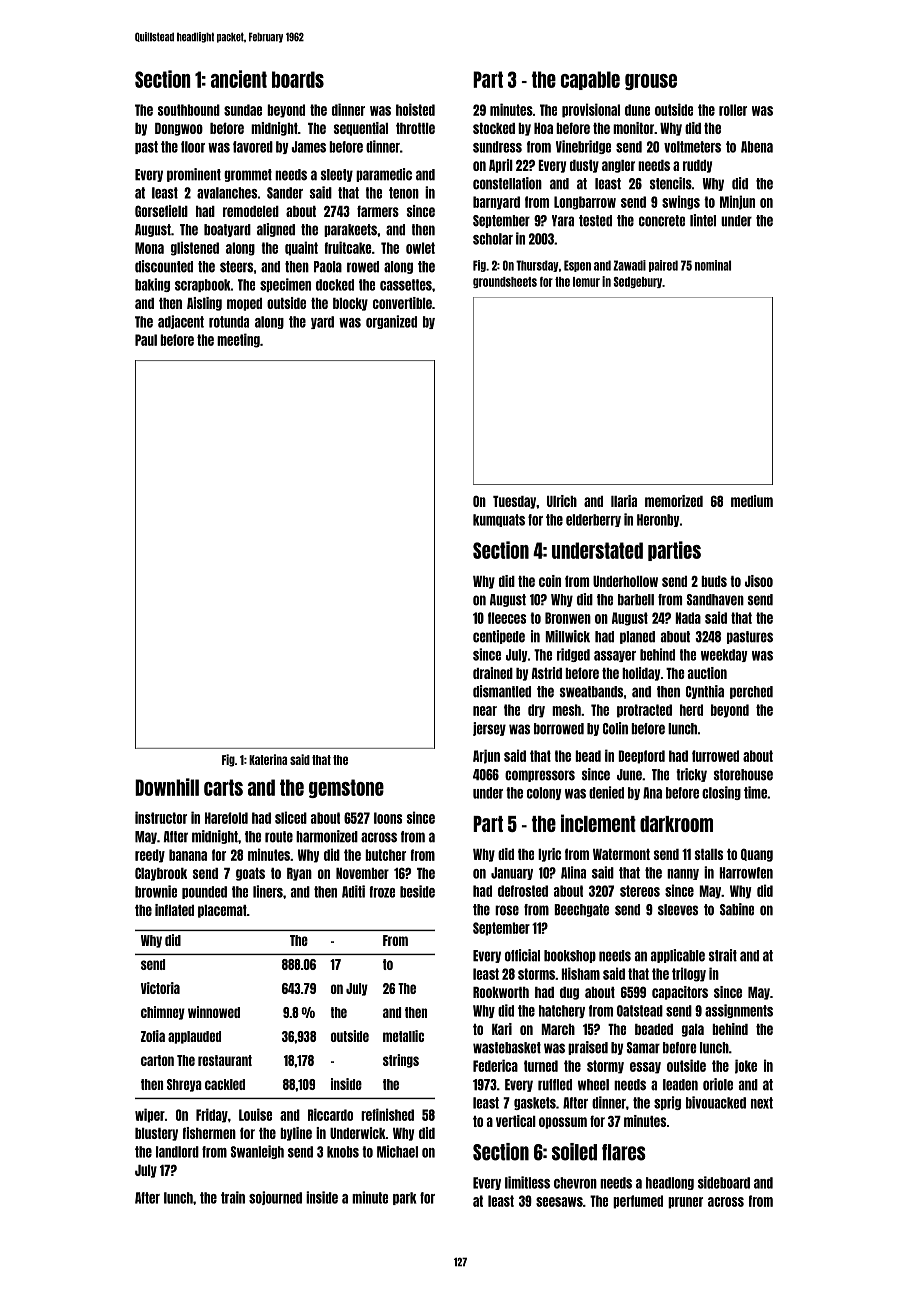  I want to click on wiper, so click(150, 1115).
